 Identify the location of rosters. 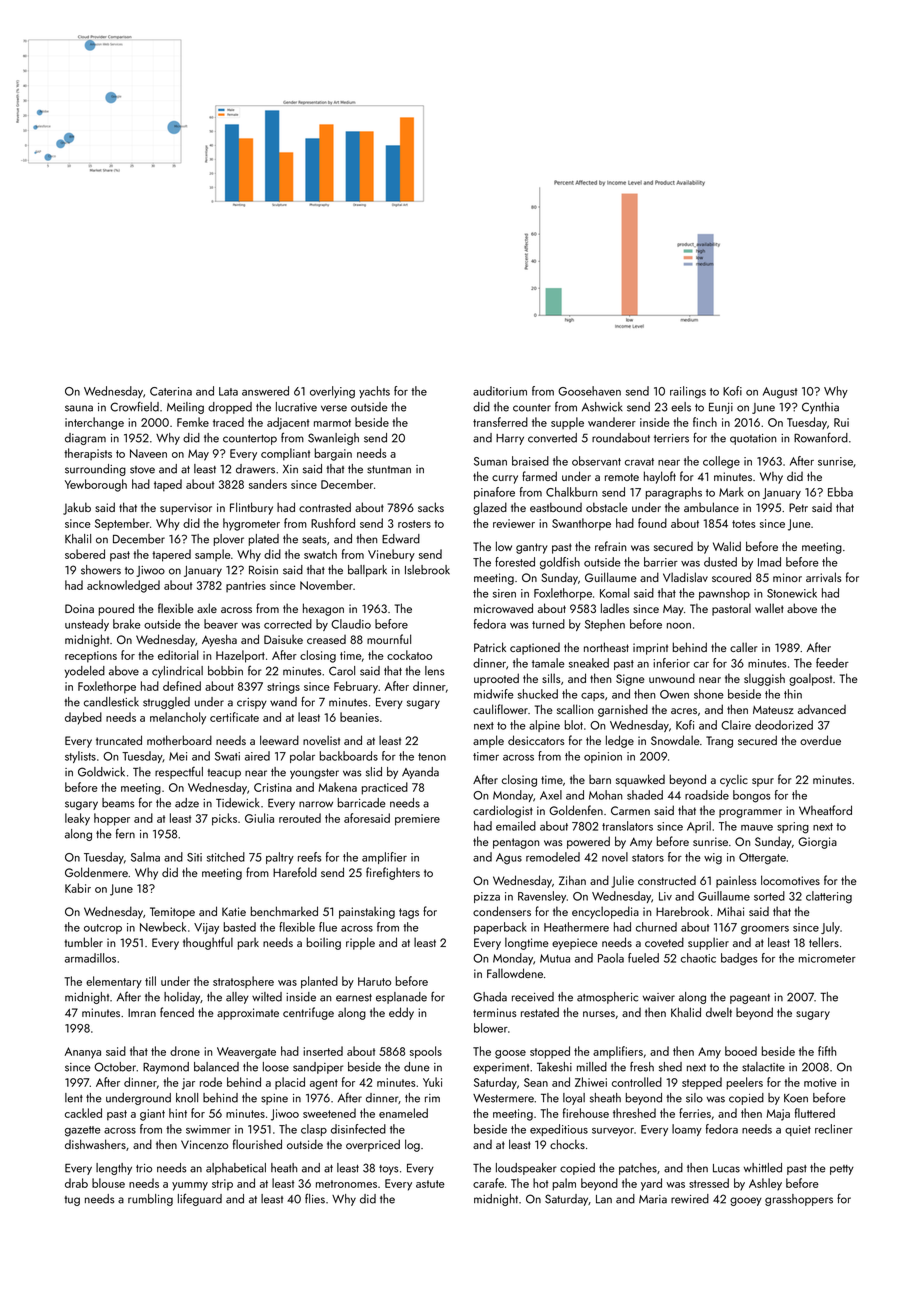
(414, 524).
